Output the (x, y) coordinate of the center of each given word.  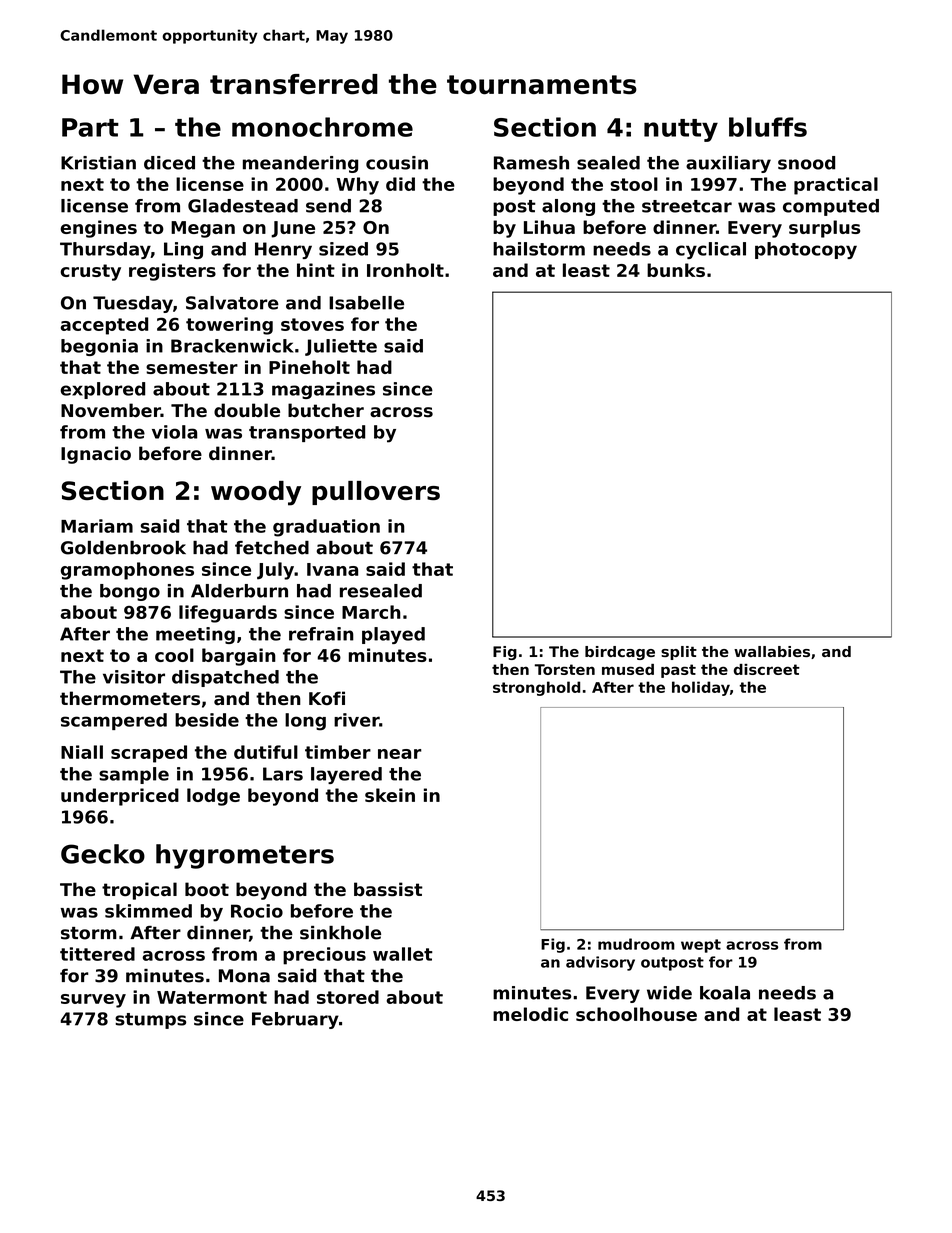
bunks (676, 270)
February (295, 1020)
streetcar (687, 206)
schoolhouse (636, 1014)
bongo (130, 592)
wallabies (772, 651)
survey (93, 1001)
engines (98, 229)
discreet (767, 669)
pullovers (376, 493)
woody (256, 493)
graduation (326, 528)
